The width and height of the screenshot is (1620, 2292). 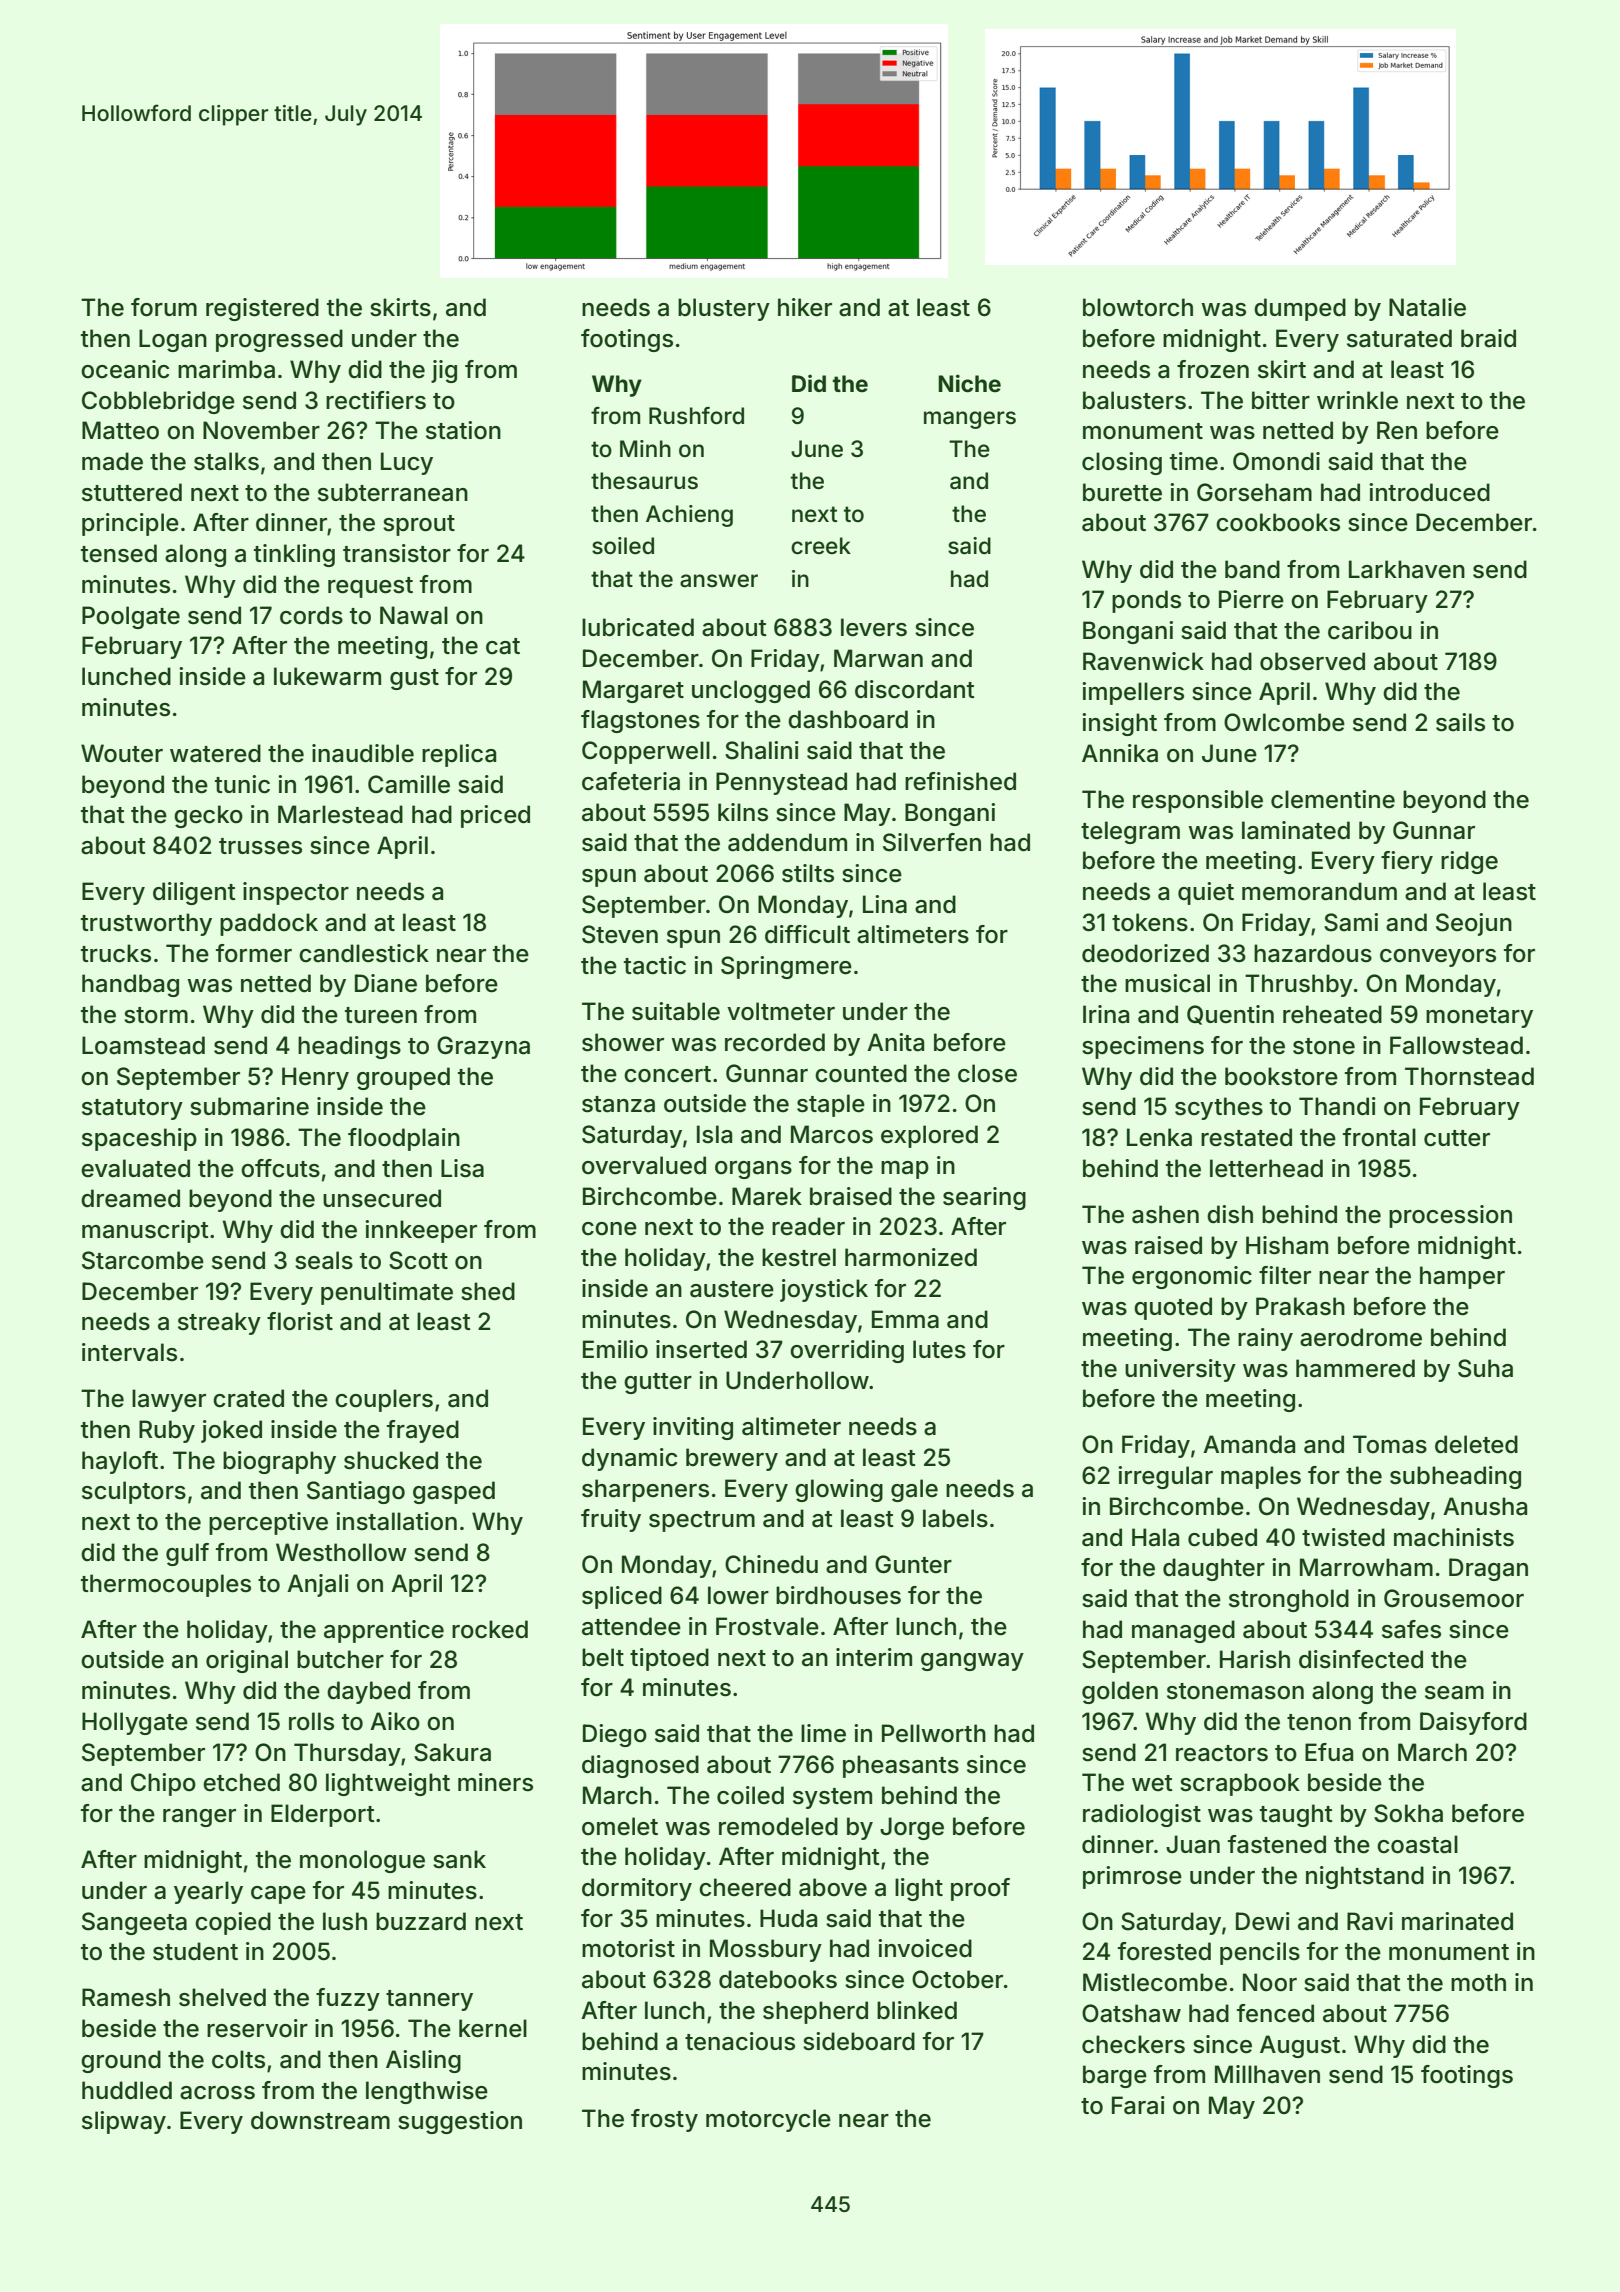 What do you see at coordinates (839, 1490) in the screenshot?
I see `glowing` at bounding box center [839, 1490].
